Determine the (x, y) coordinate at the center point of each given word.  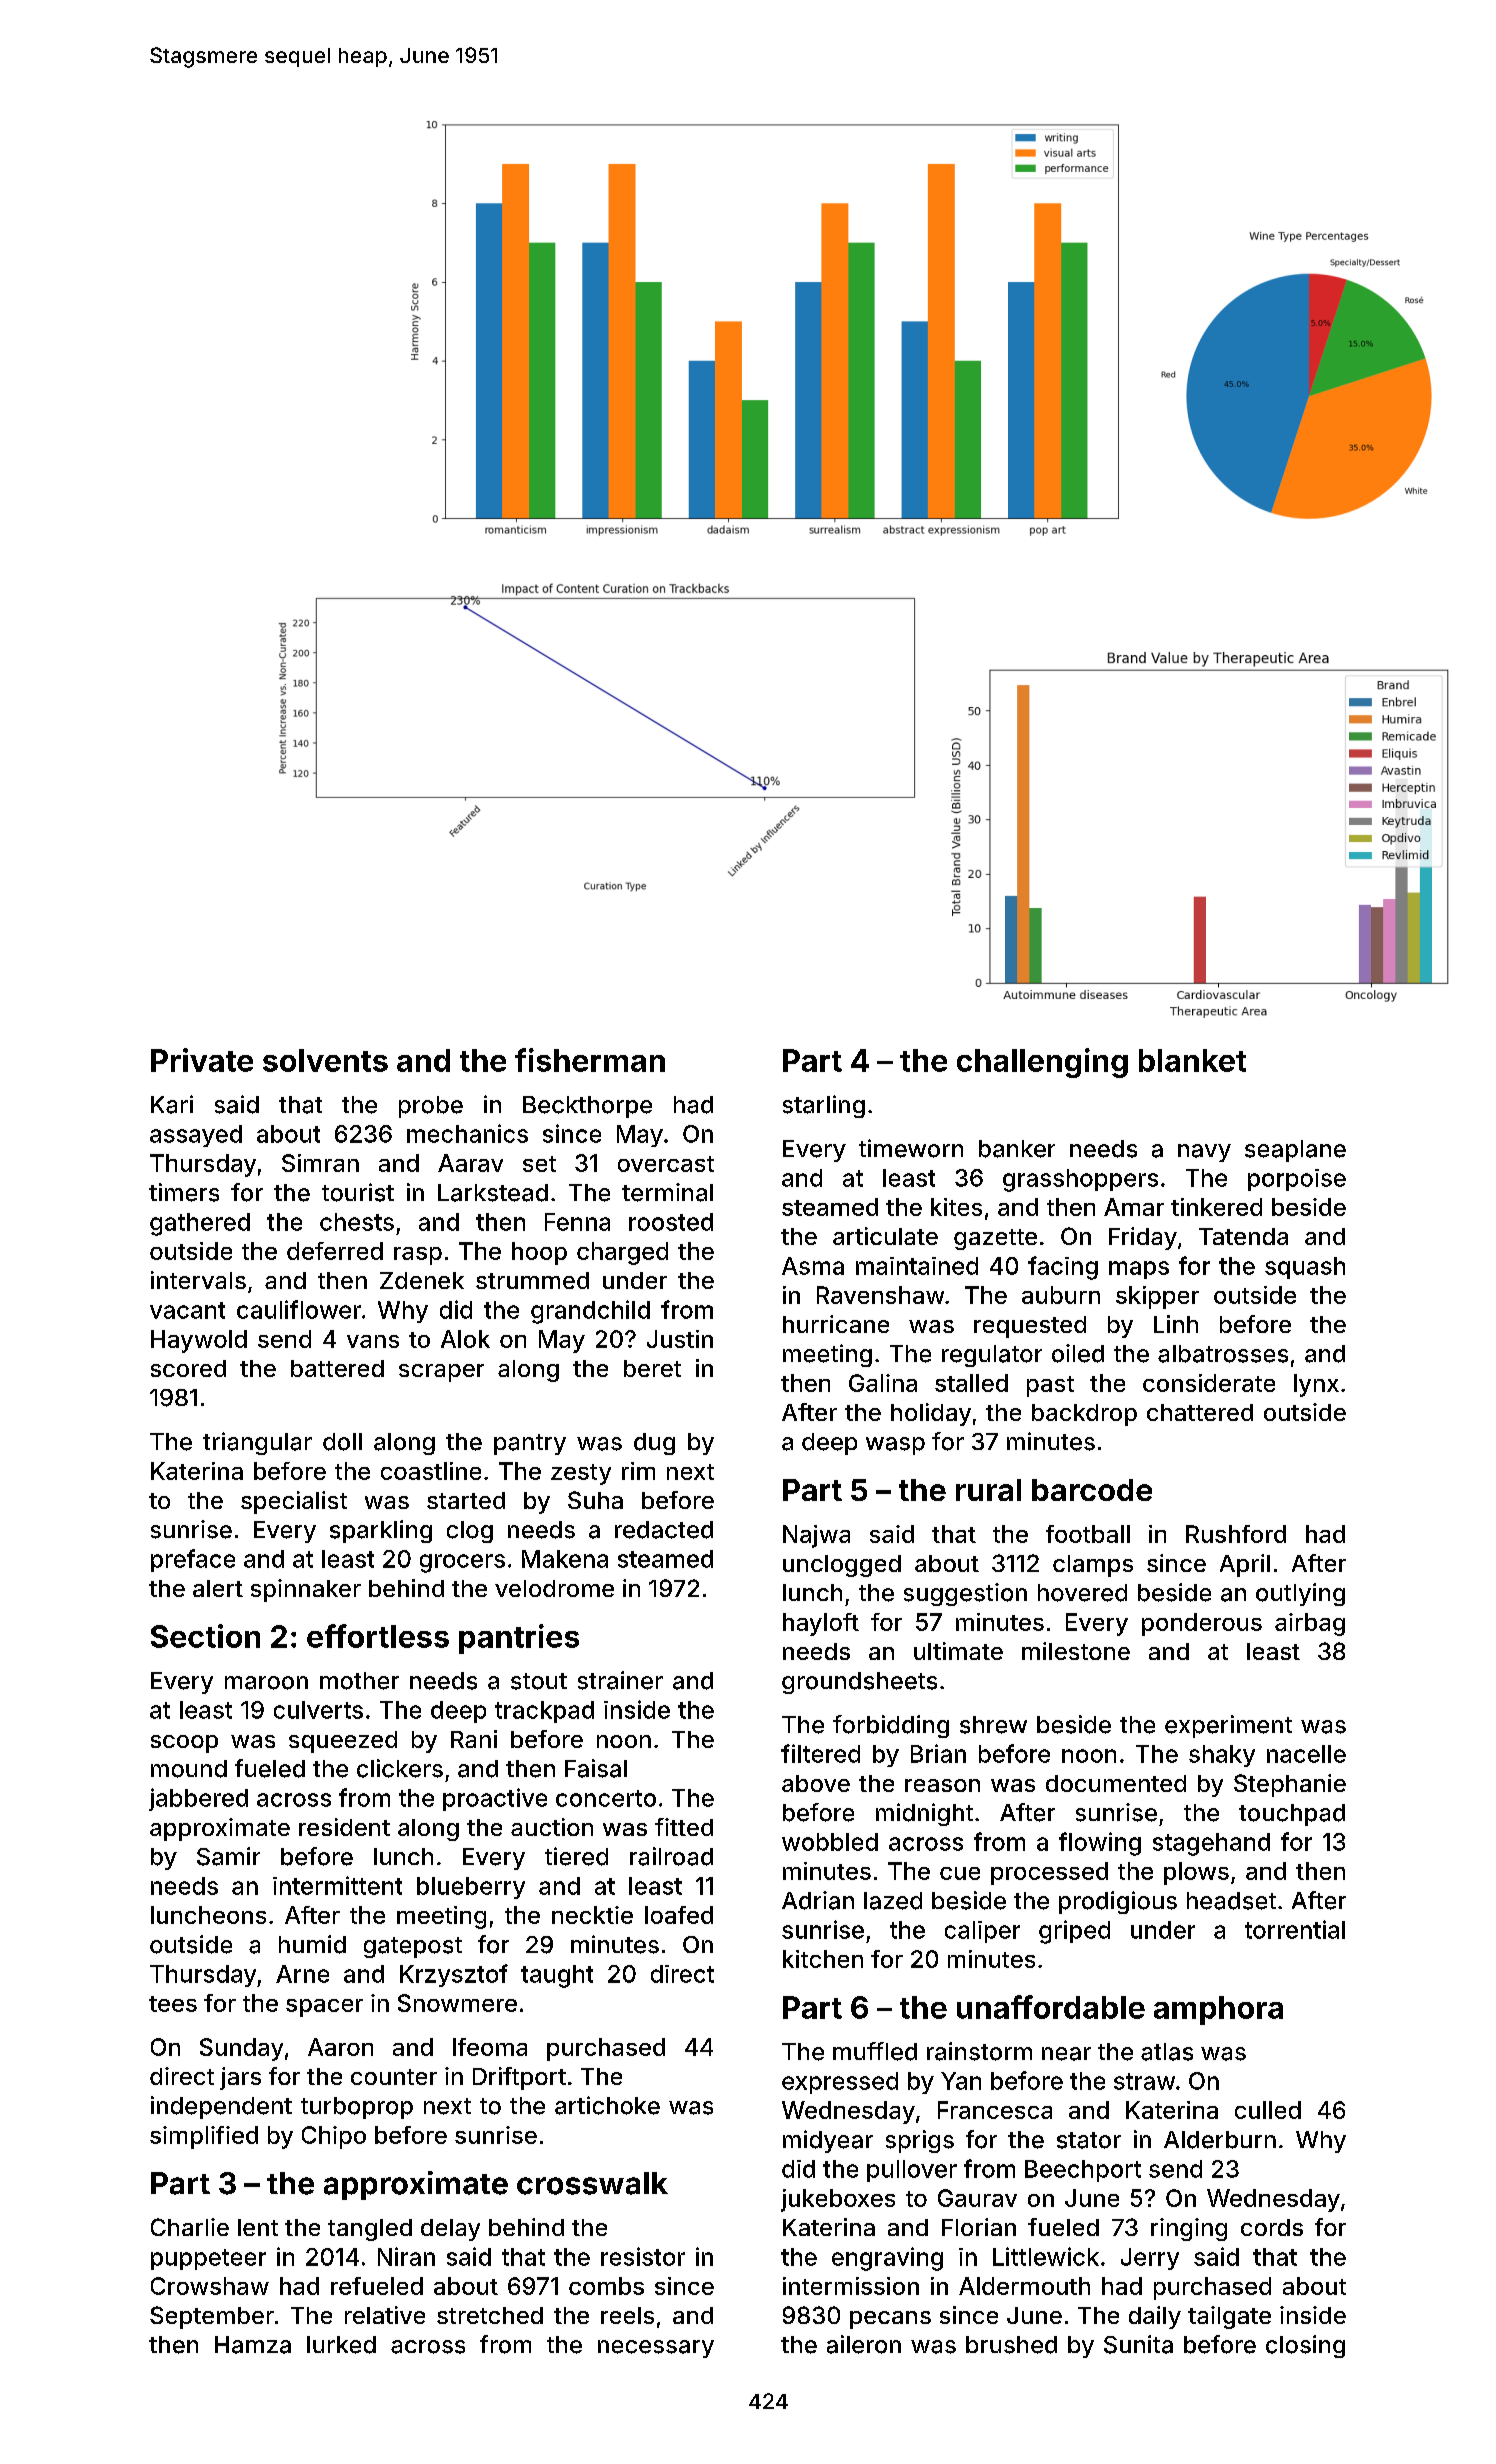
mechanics (467, 1133)
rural (988, 1490)
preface (193, 1560)
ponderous (1202, 1624)
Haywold (199, 1341)
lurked (341, 2345)
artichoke (607, 2105)
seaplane (1295, 1151)
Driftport (519, 2078)
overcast (666, 1164)
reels (627, 2315)
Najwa (816, 1536)
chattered (1200, 1412)
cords (1272, 2227)
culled (1268, 2110)
